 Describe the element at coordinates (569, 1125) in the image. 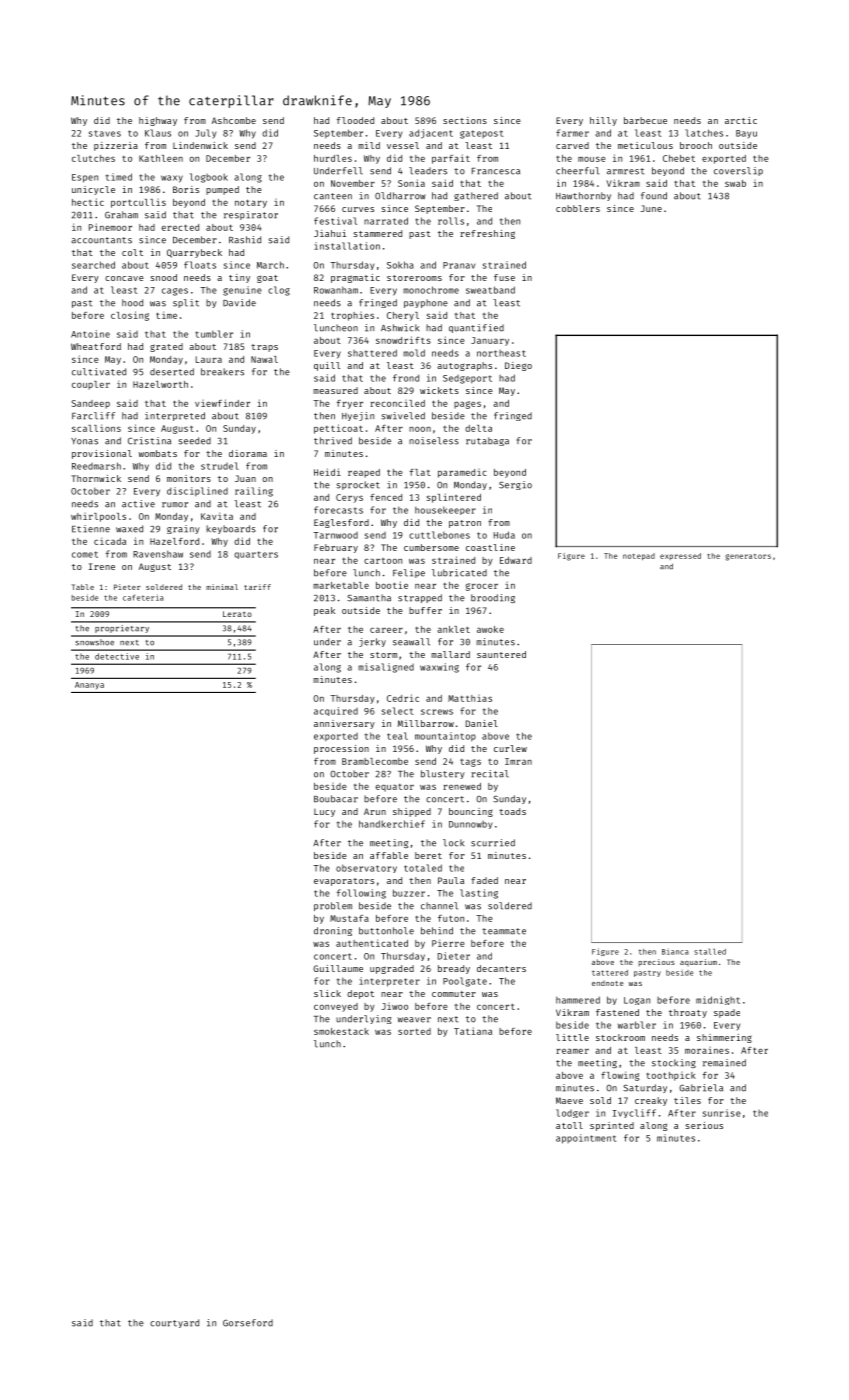

I see `atoll` at that location.
